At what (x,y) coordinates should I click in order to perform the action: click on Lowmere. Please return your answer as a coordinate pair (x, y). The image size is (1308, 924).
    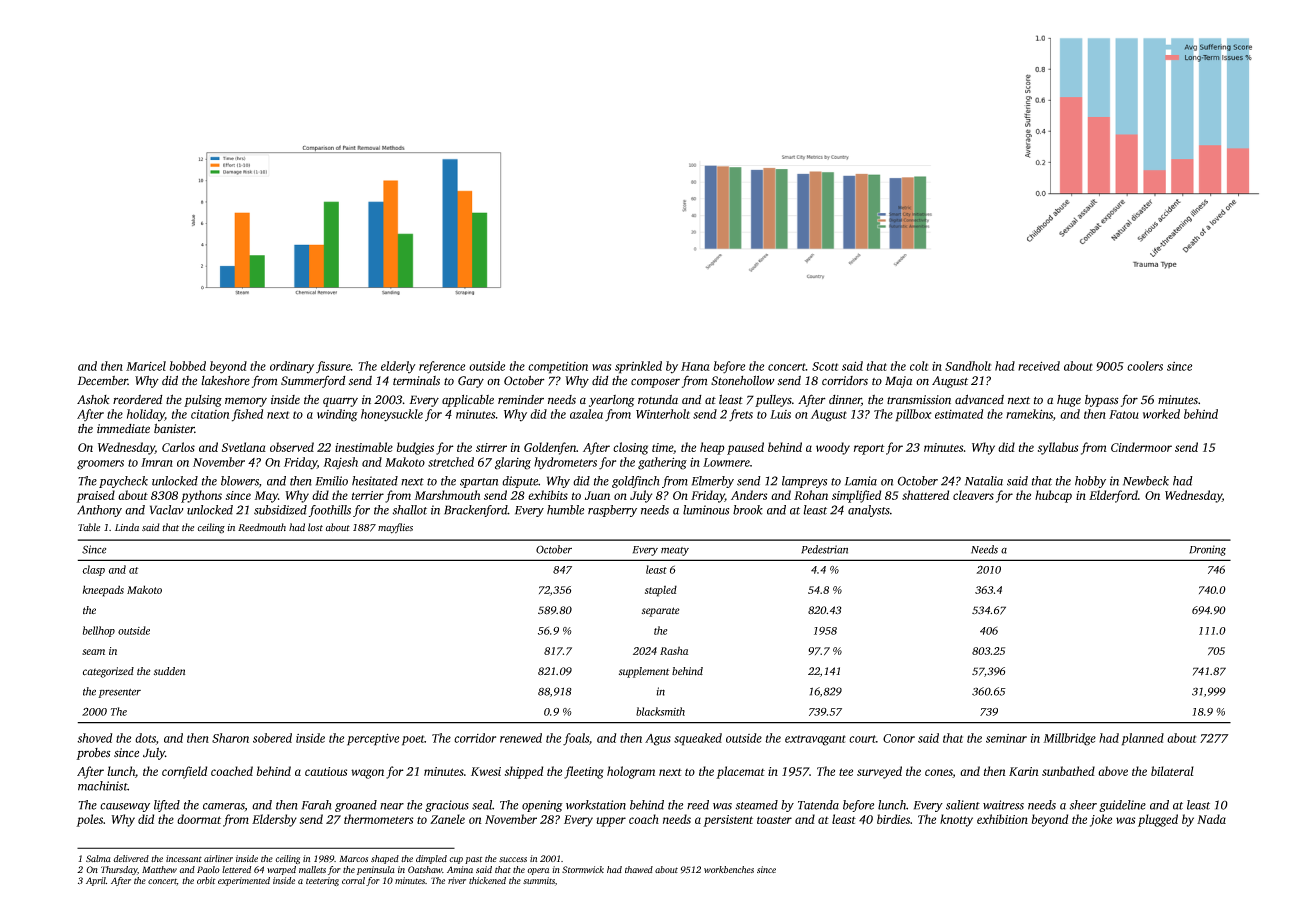
    Looking at the image, I should click on (726, 462).
